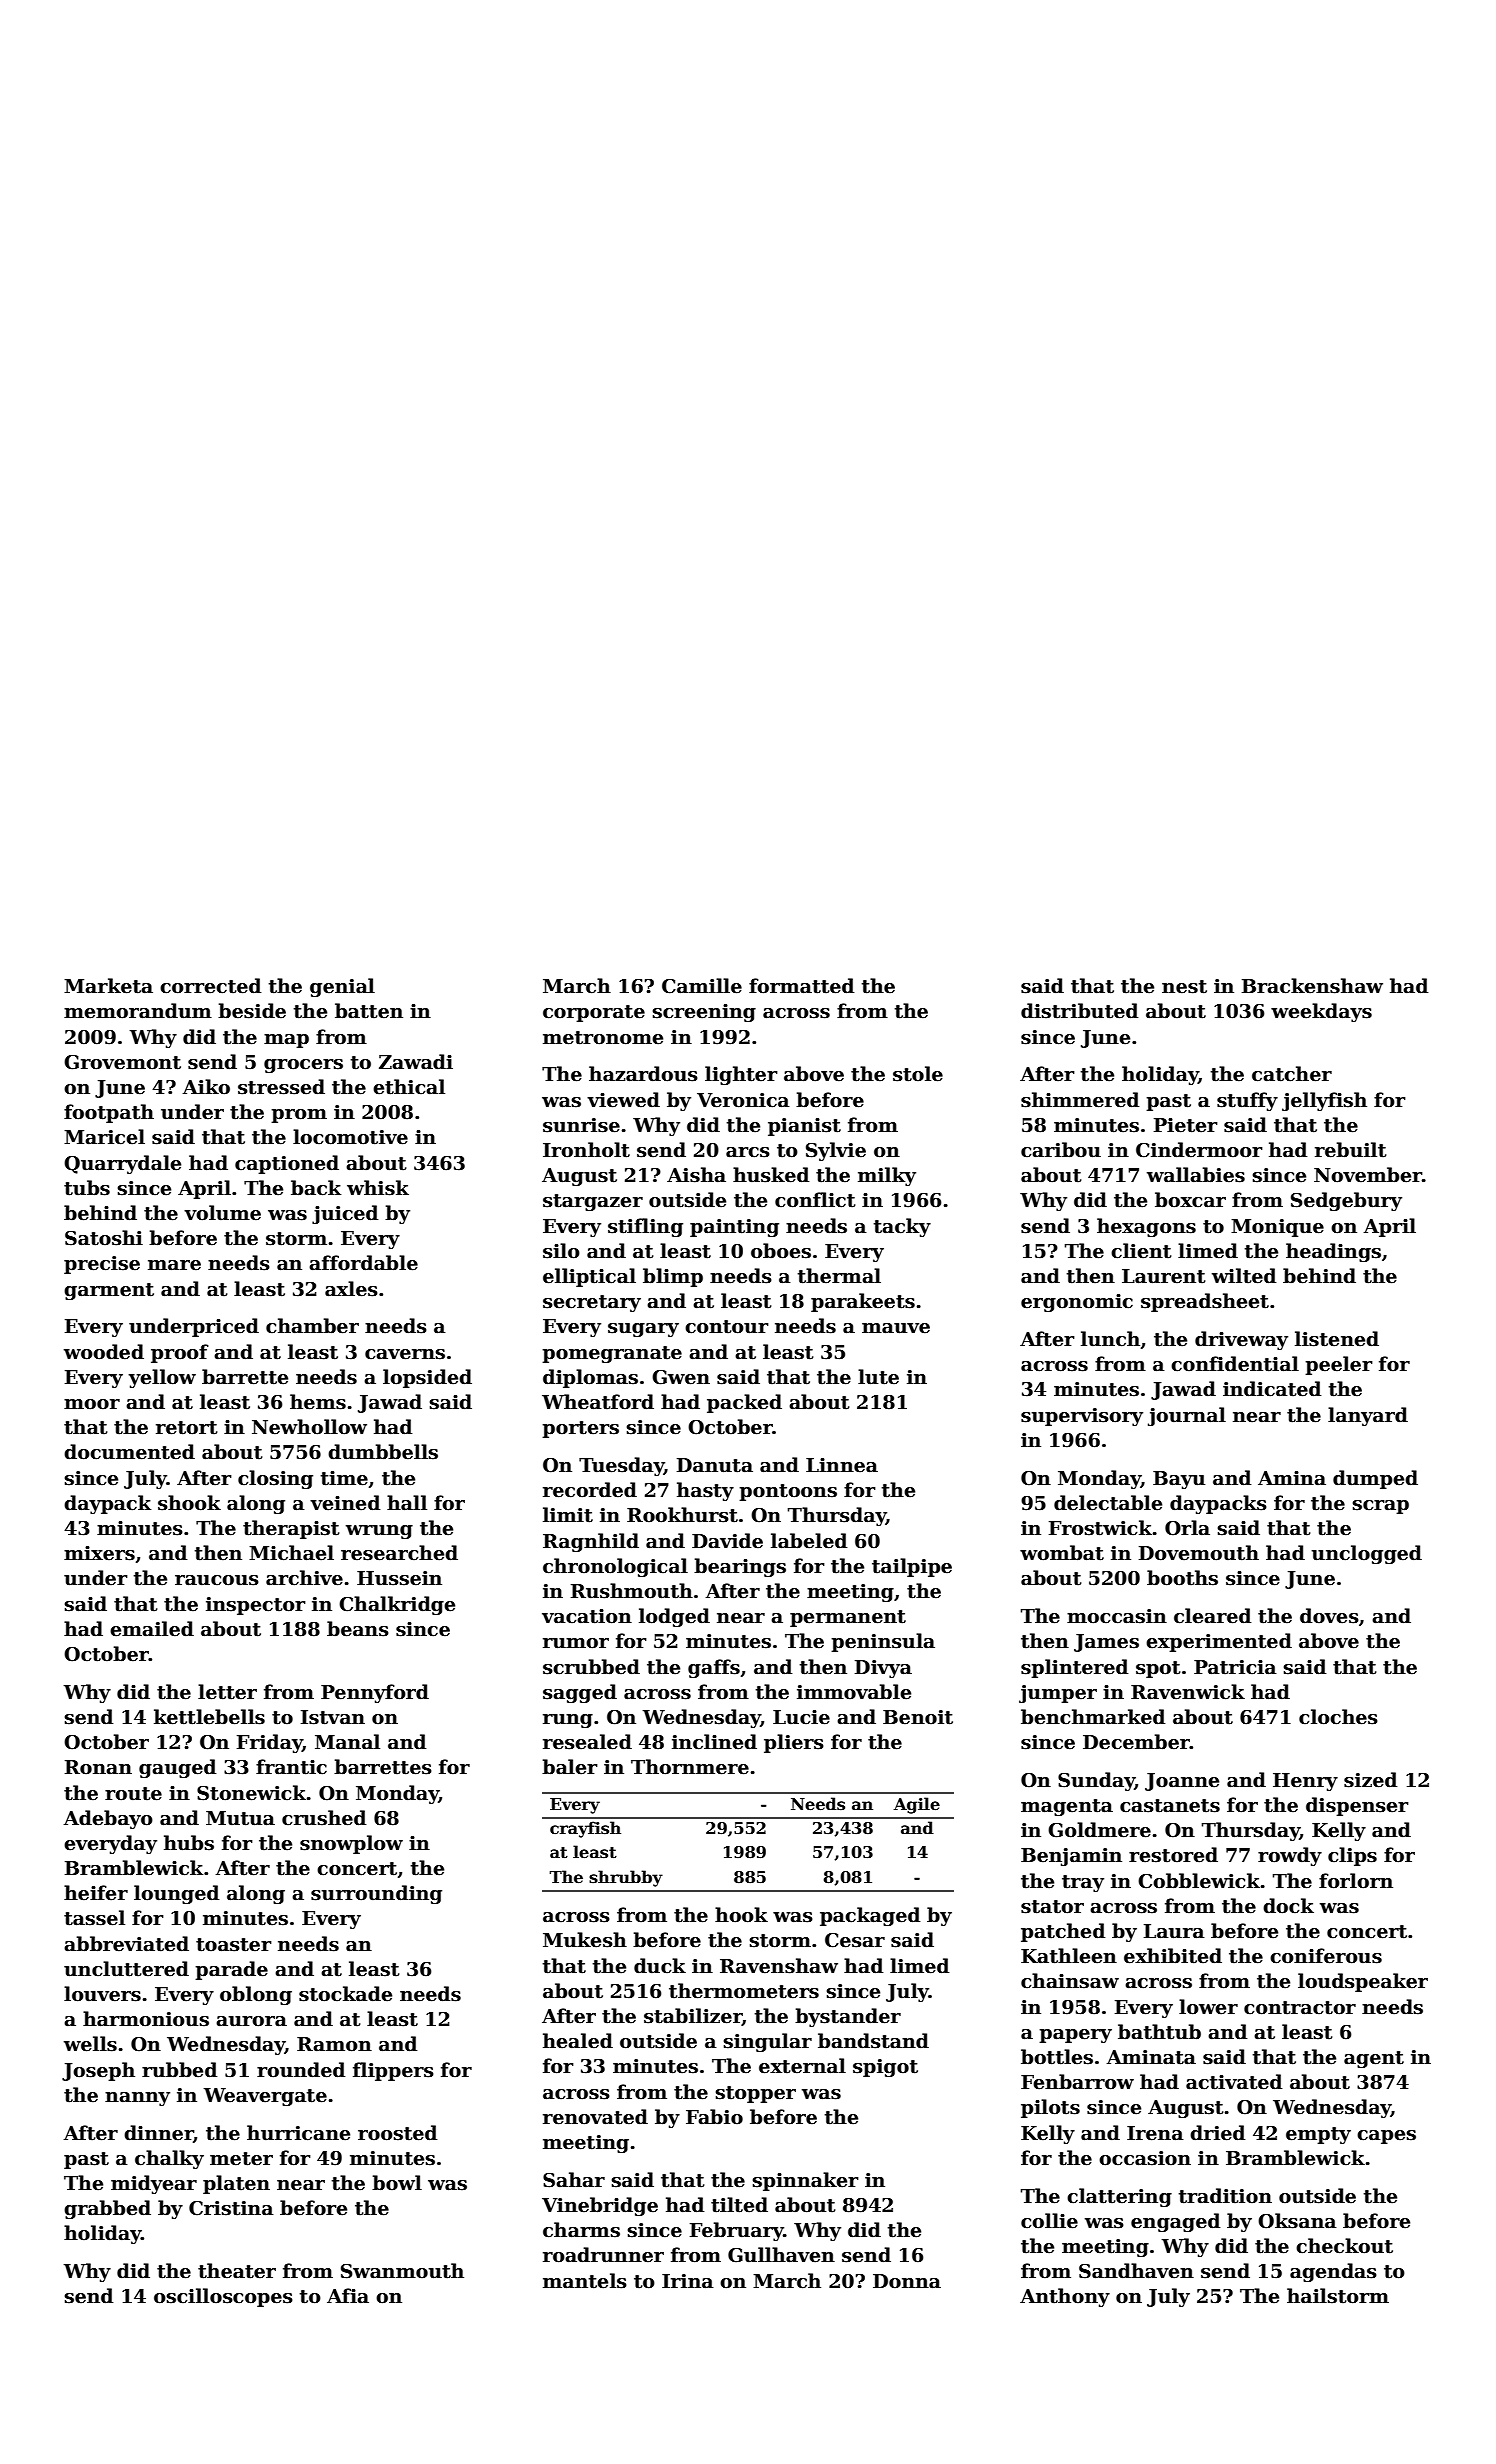 This screenshot has height=2464, width=1496. Describe the element at coordinates (342, 987) in the screenshot. I see `genial` at that location.
